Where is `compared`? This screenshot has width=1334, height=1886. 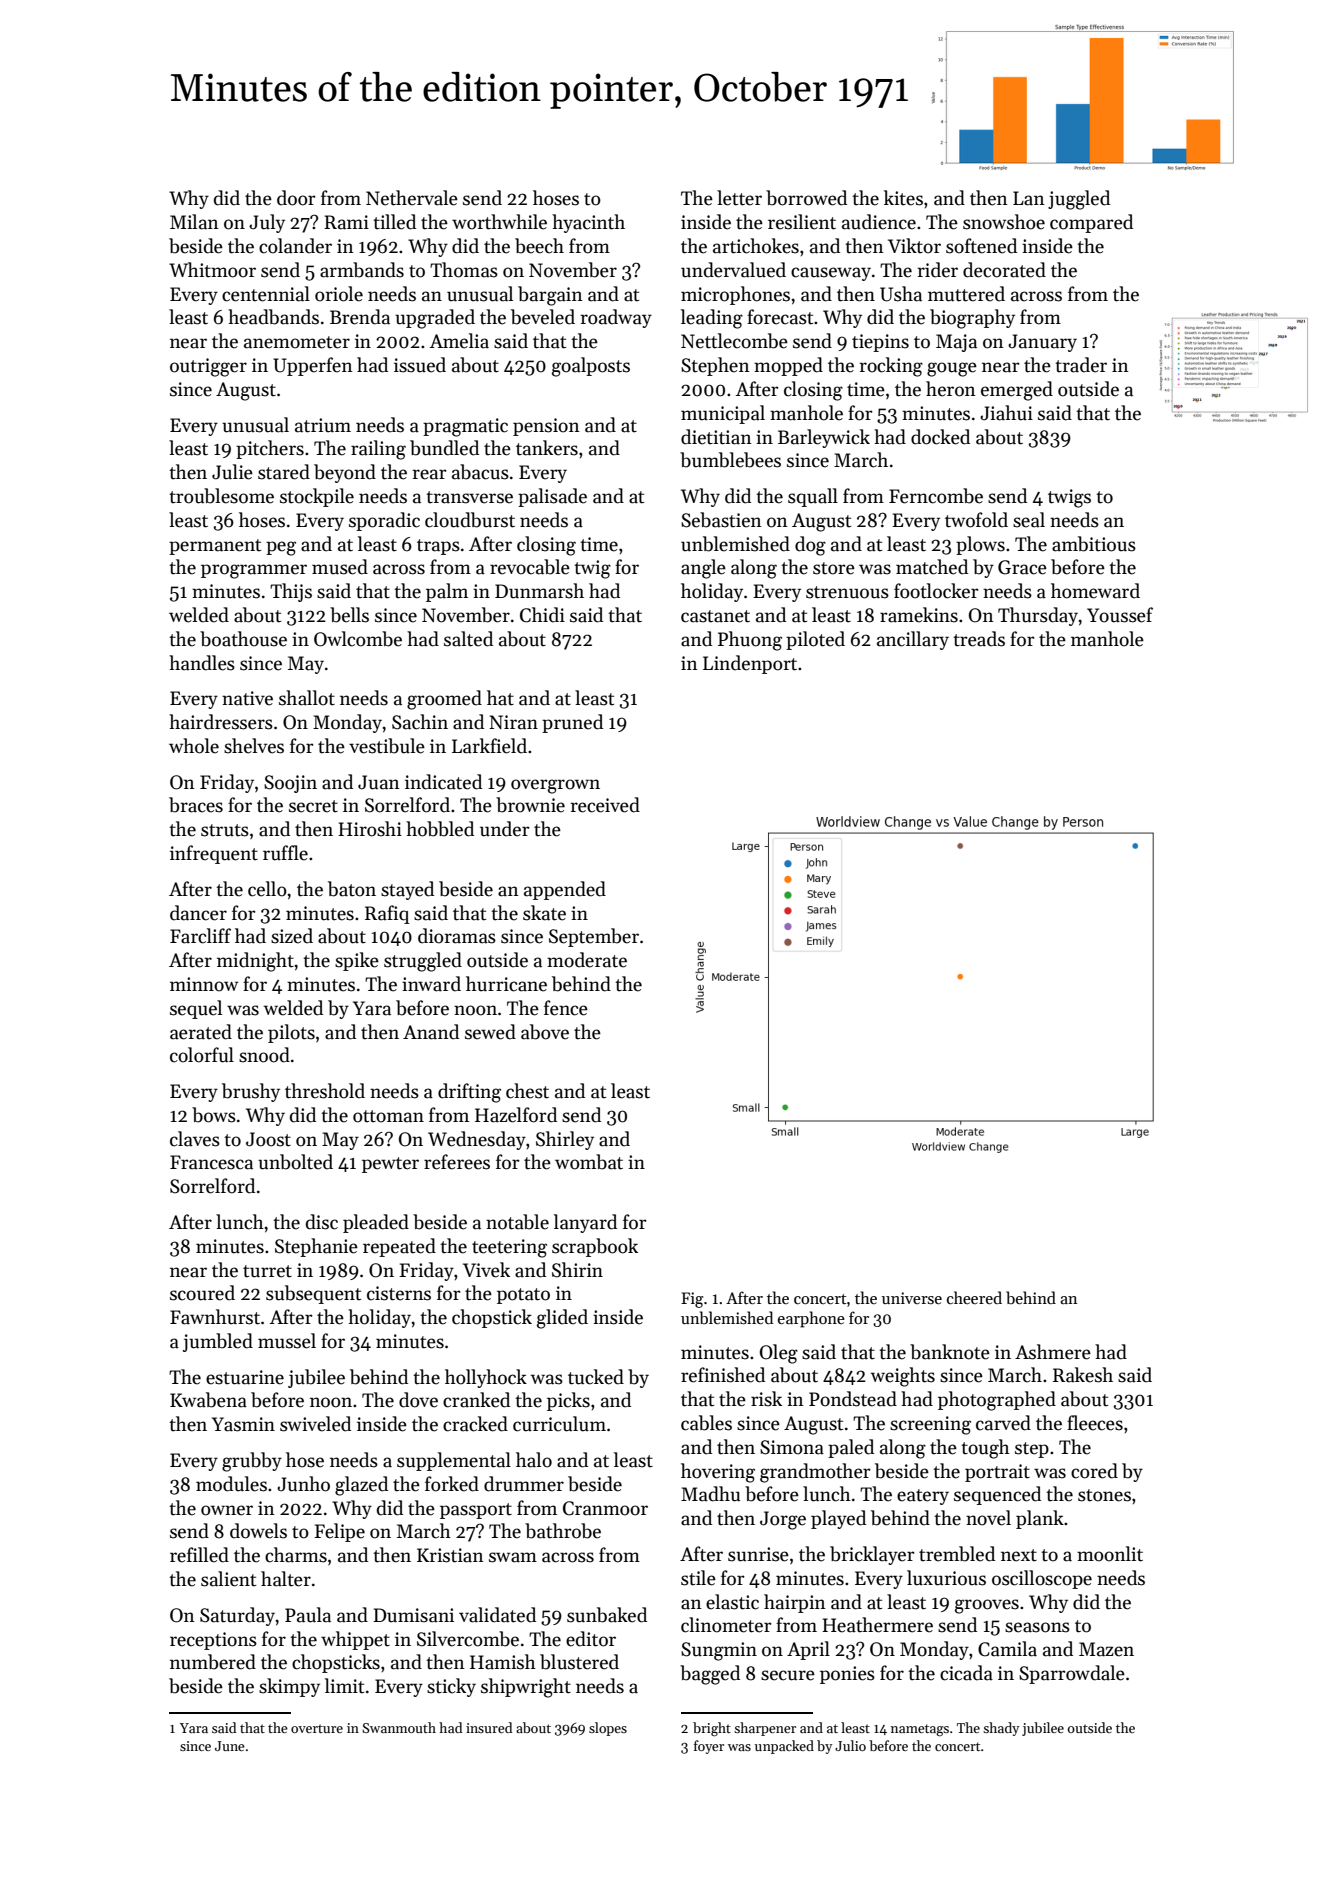
compared is located at coordinates (1091, 223).
